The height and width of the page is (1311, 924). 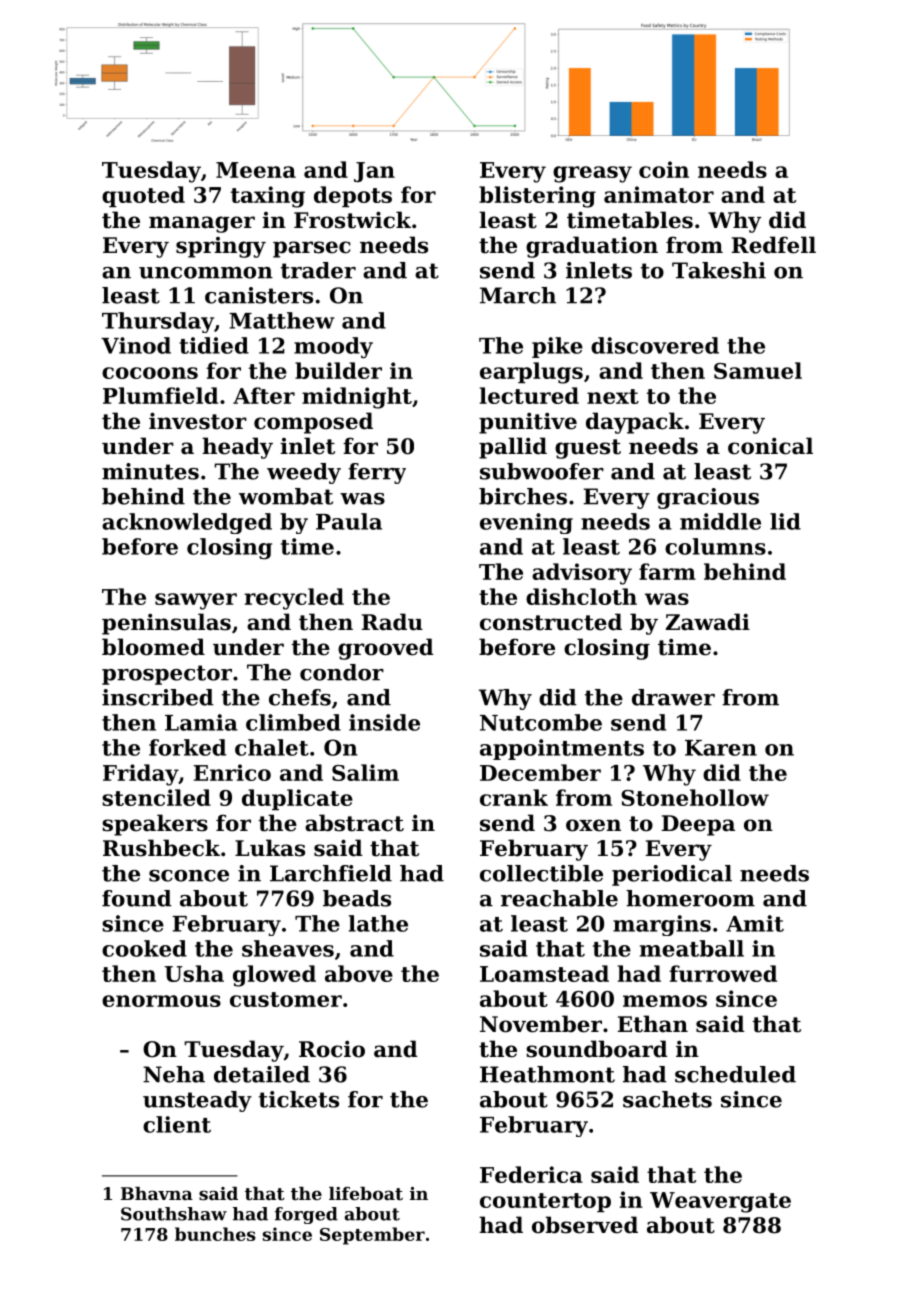 What do you see at coordinates (143, 196) in the page?
I see `quoted` at bounding box center [143, 196].
